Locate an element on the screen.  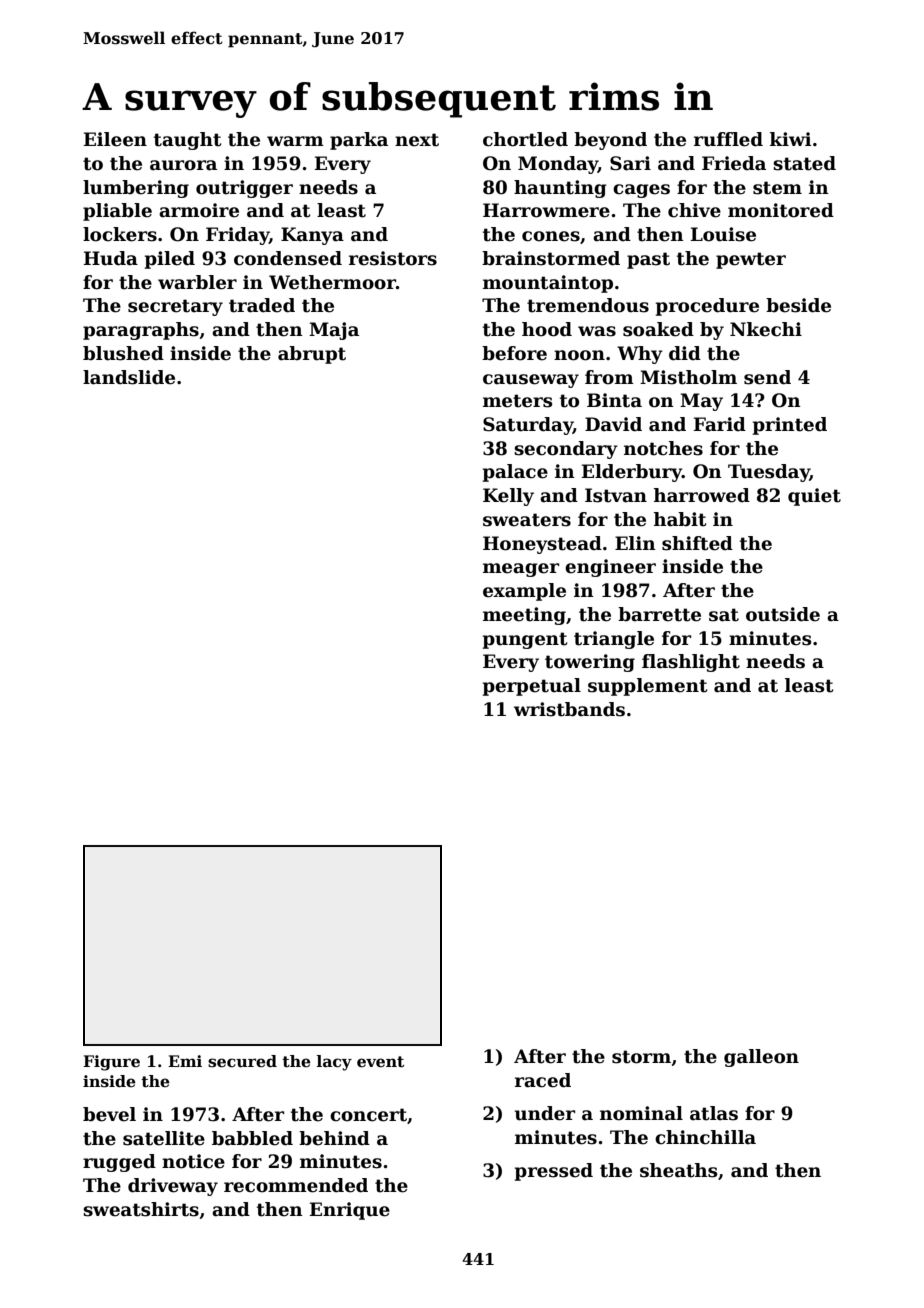
bevel is located at coordinates (109, 1114).
